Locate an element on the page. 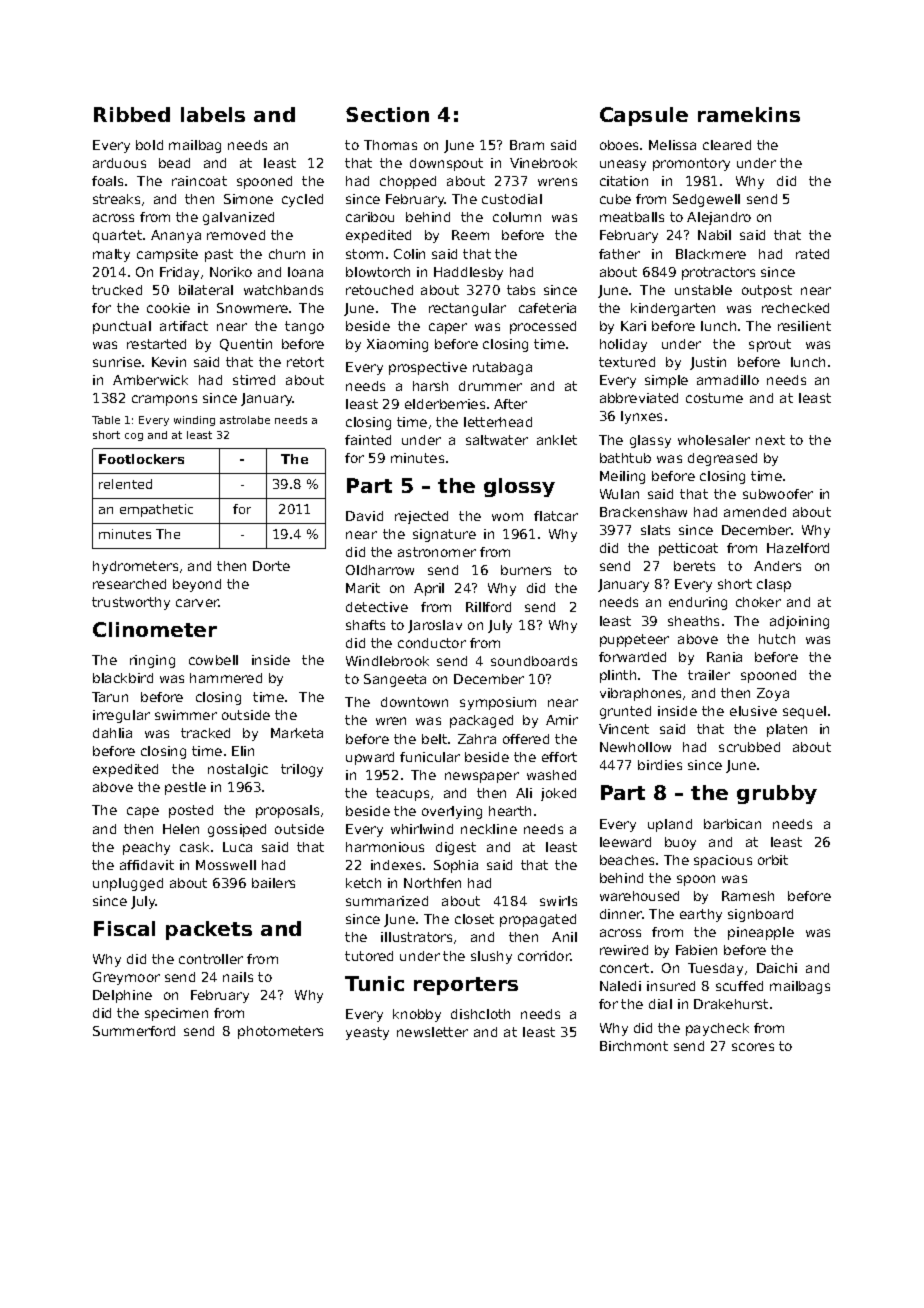 The height and width of the document is (1308, 924). bailers is located at coordinates (273, 883).
